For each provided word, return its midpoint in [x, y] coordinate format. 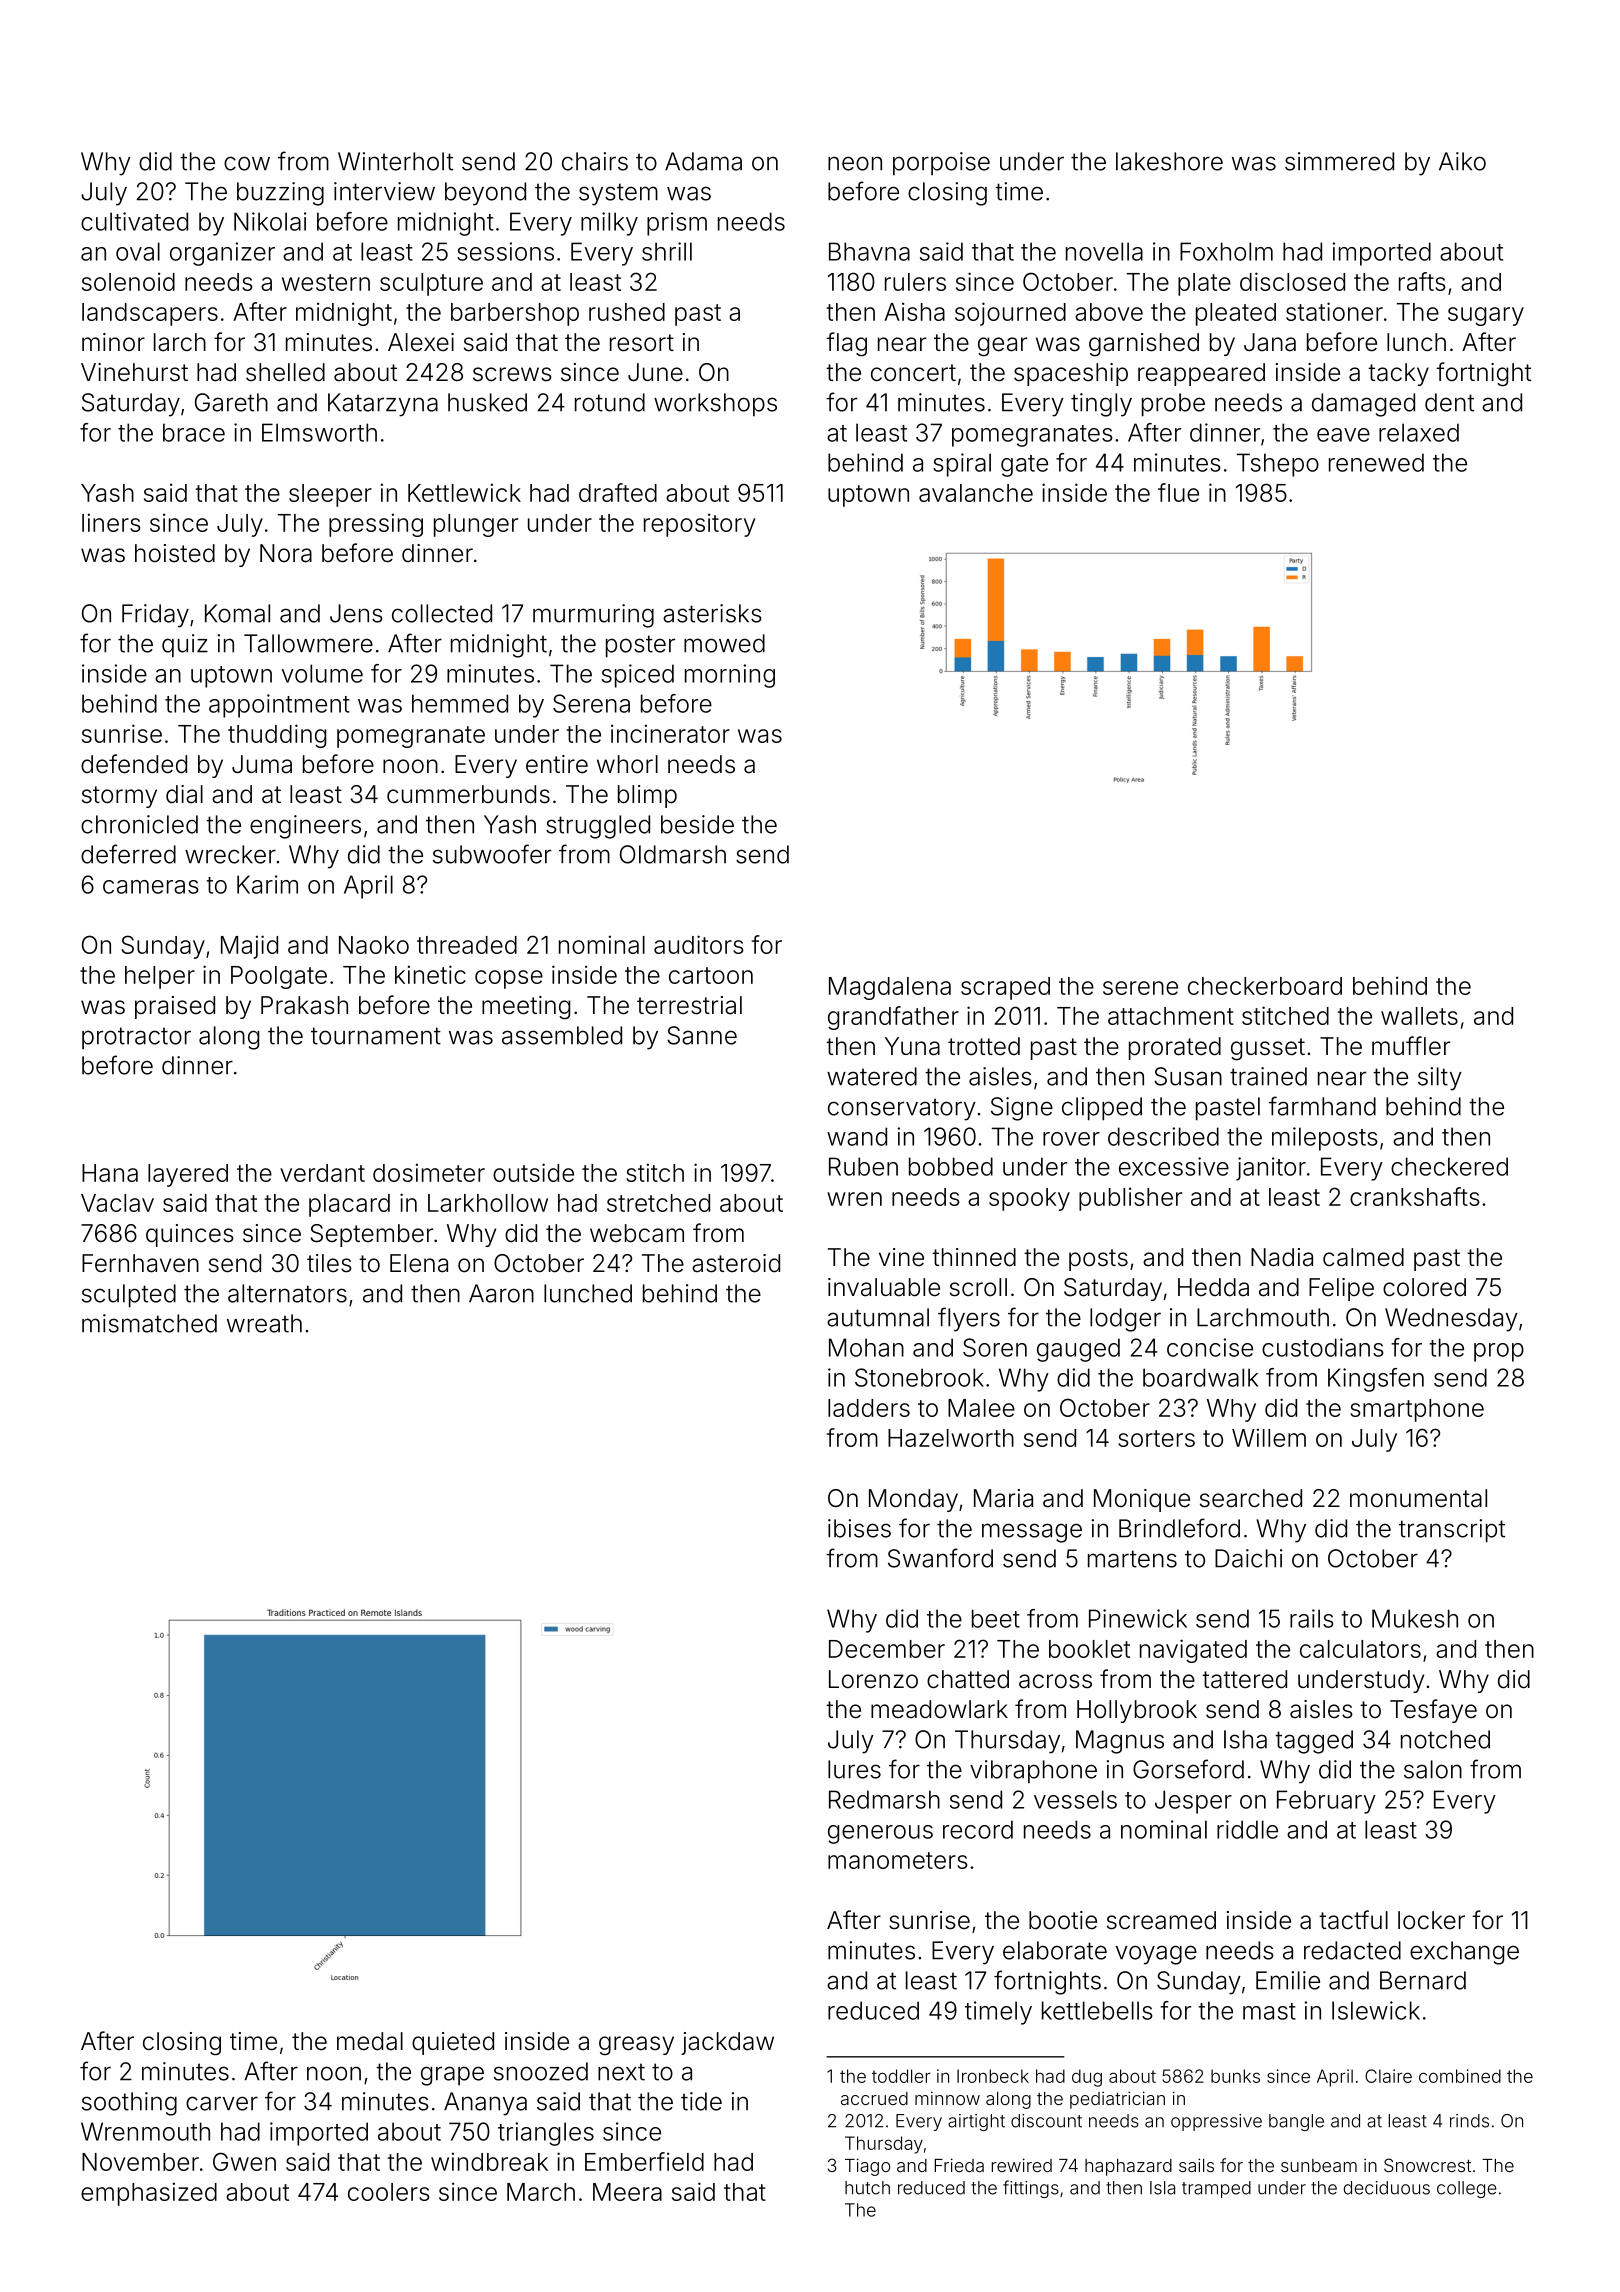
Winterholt [395, 161]
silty [1440, 1079]
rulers [915, 282]
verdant [322, 1173]
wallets [1419, 1016]
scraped [1005, 988]
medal [370, 2041]
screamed [1161, 1920]
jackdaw [727, 2043]
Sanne [702, 1035]
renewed [1376, 462]
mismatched [149, 1323]
